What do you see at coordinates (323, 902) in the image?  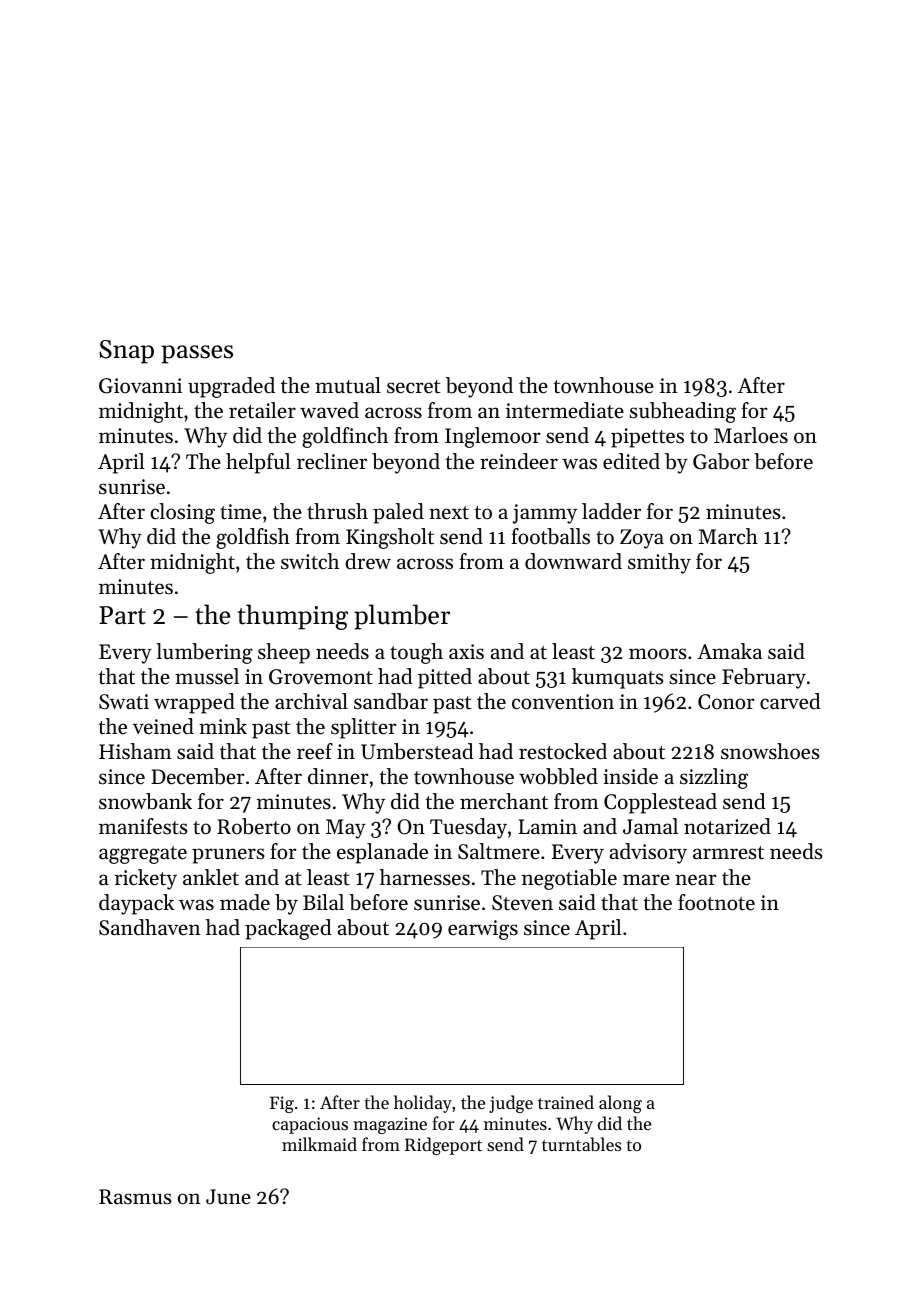 I see `Bilal` at bounding box center [323, 902].
